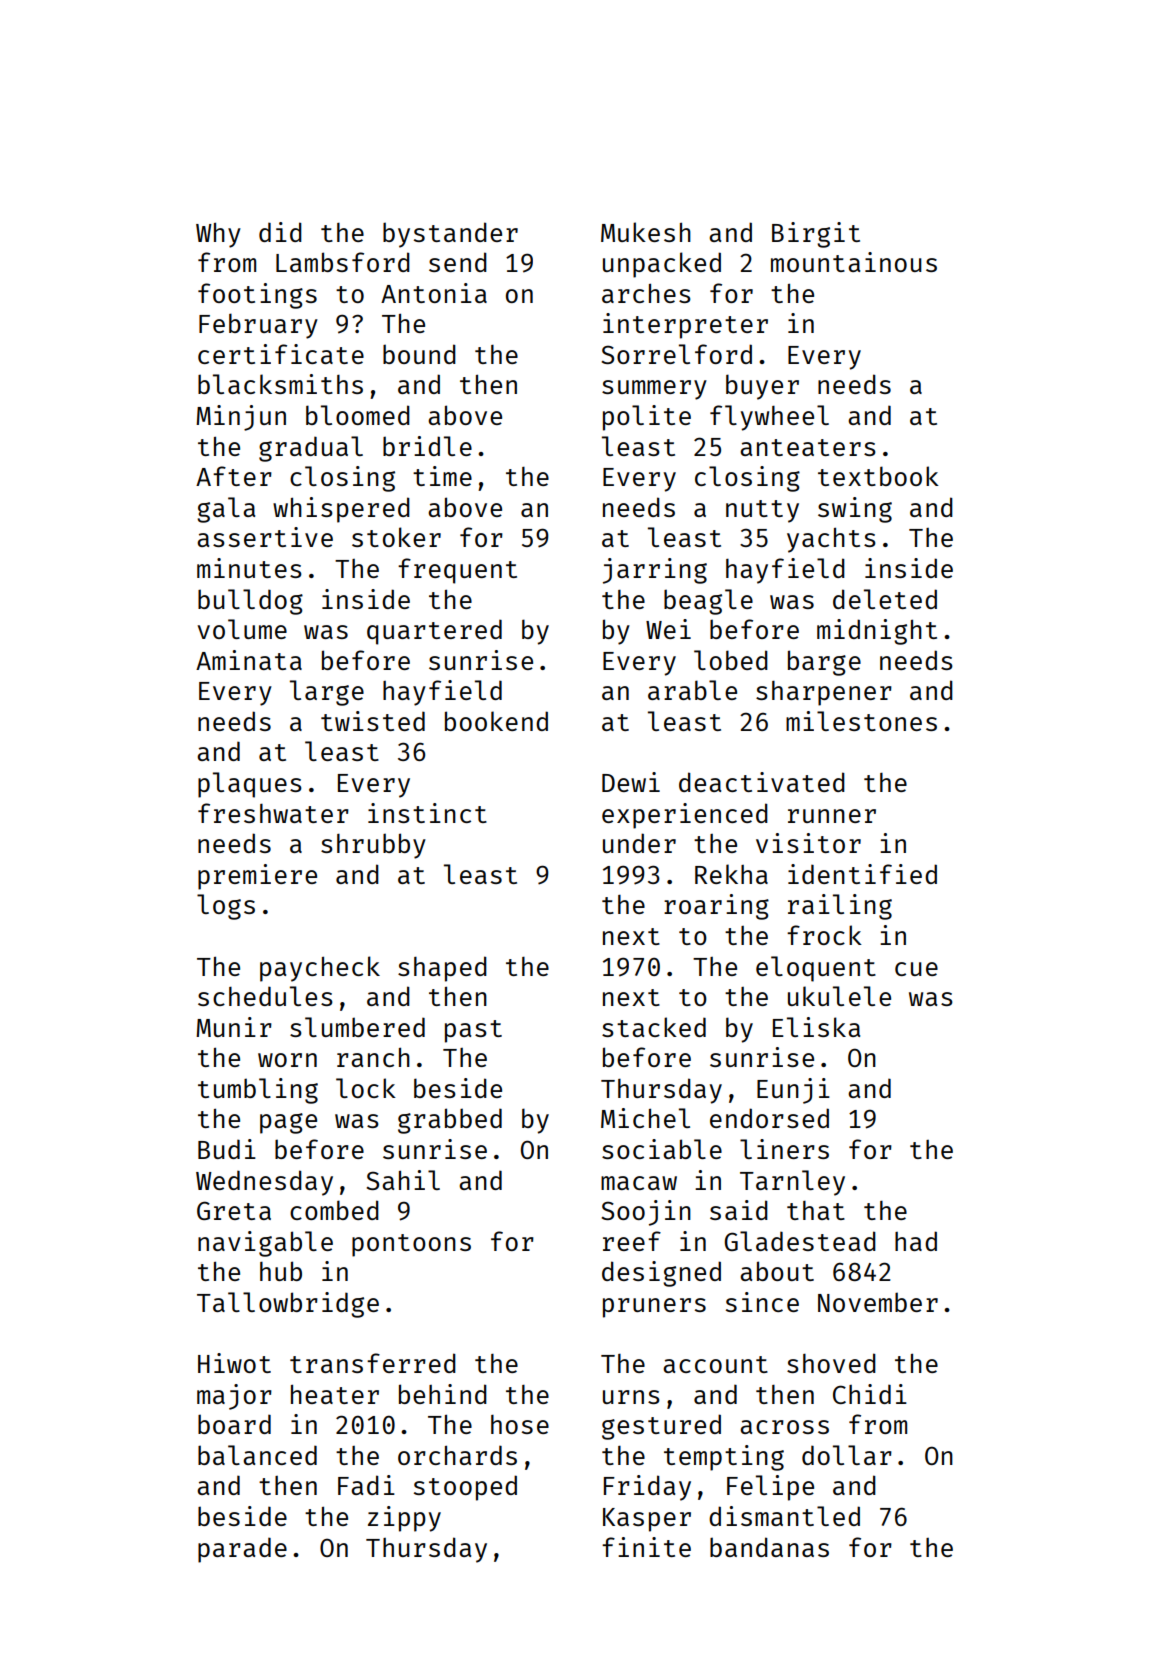 This screenshot has width=1165, height=1654. What do you see at coordinates (366, 1485) in the screenshot?
I see `Fadi` at bounding box center [366, 1485].
